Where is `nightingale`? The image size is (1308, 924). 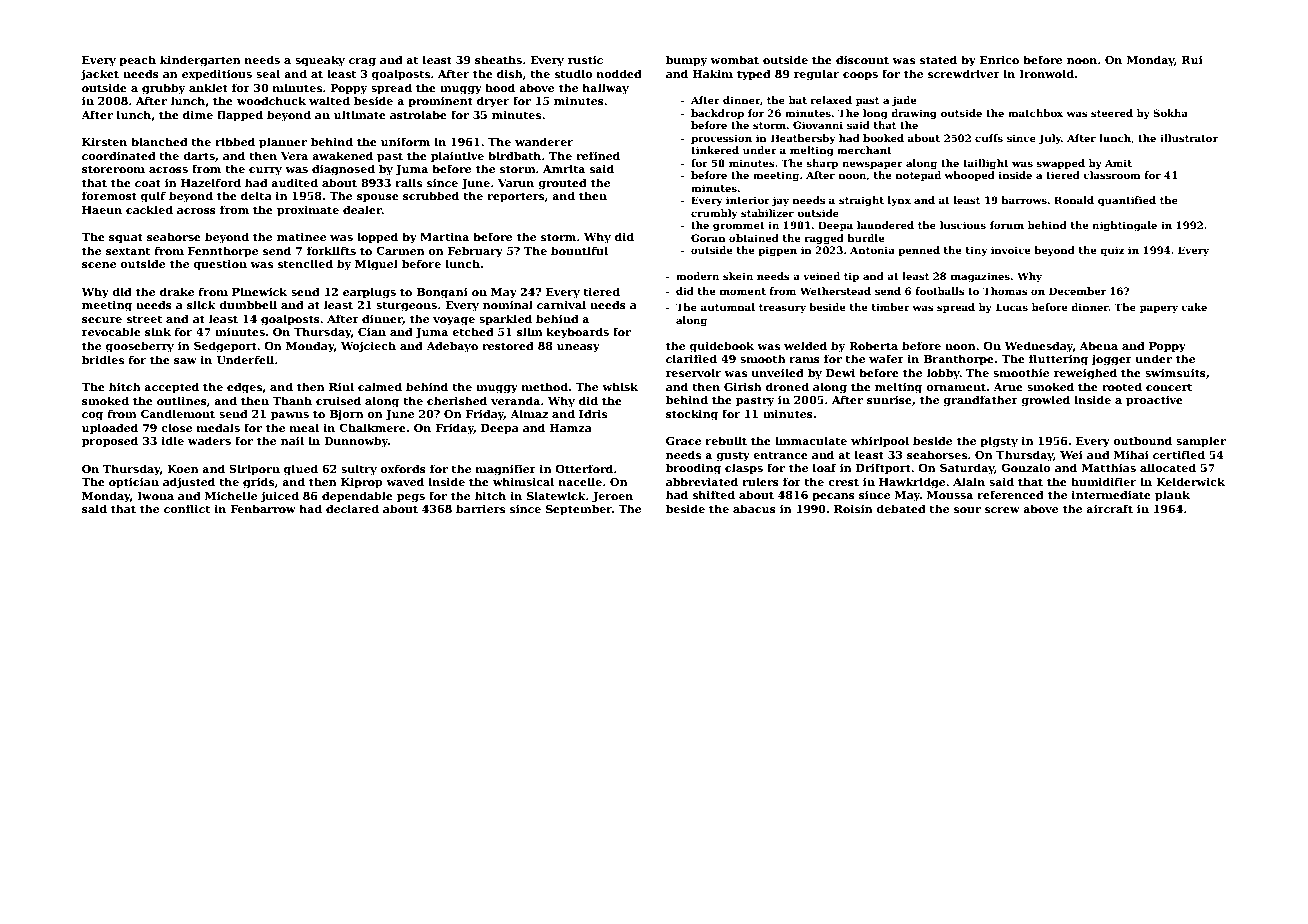
nightingale is located at coordinates (1124, 226).
